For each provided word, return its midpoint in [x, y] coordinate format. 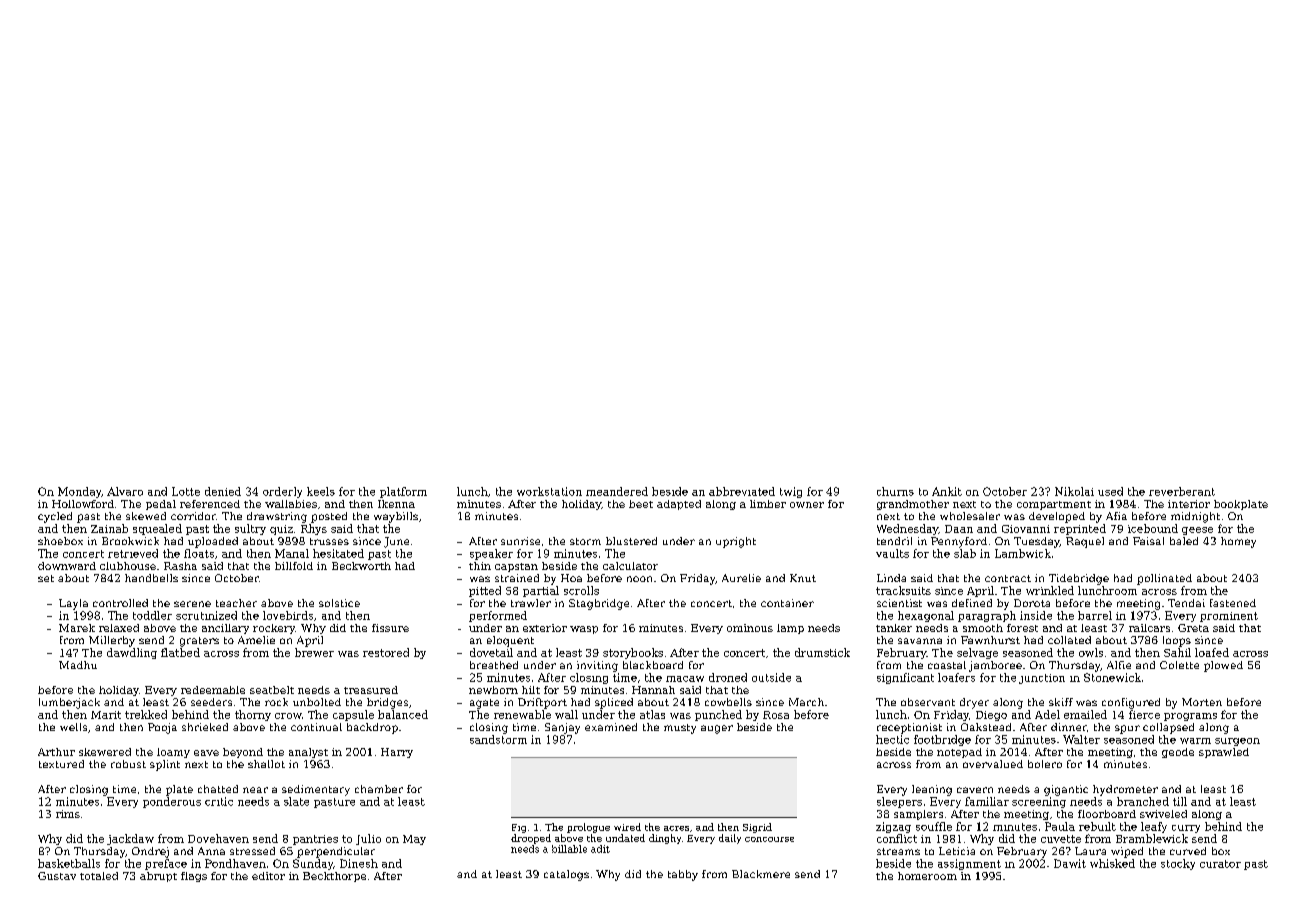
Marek [77, 628]
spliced [614, 703]
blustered [631, 541]
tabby [683, 875]
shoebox [60, 541]
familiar [987, 801]
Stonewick [1112, 677]
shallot [266, 764]
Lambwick [1023, 553]
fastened [1233, 603]
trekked [146, 714]
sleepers [899, 802]
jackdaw [130, 839]
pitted [485, 591]
